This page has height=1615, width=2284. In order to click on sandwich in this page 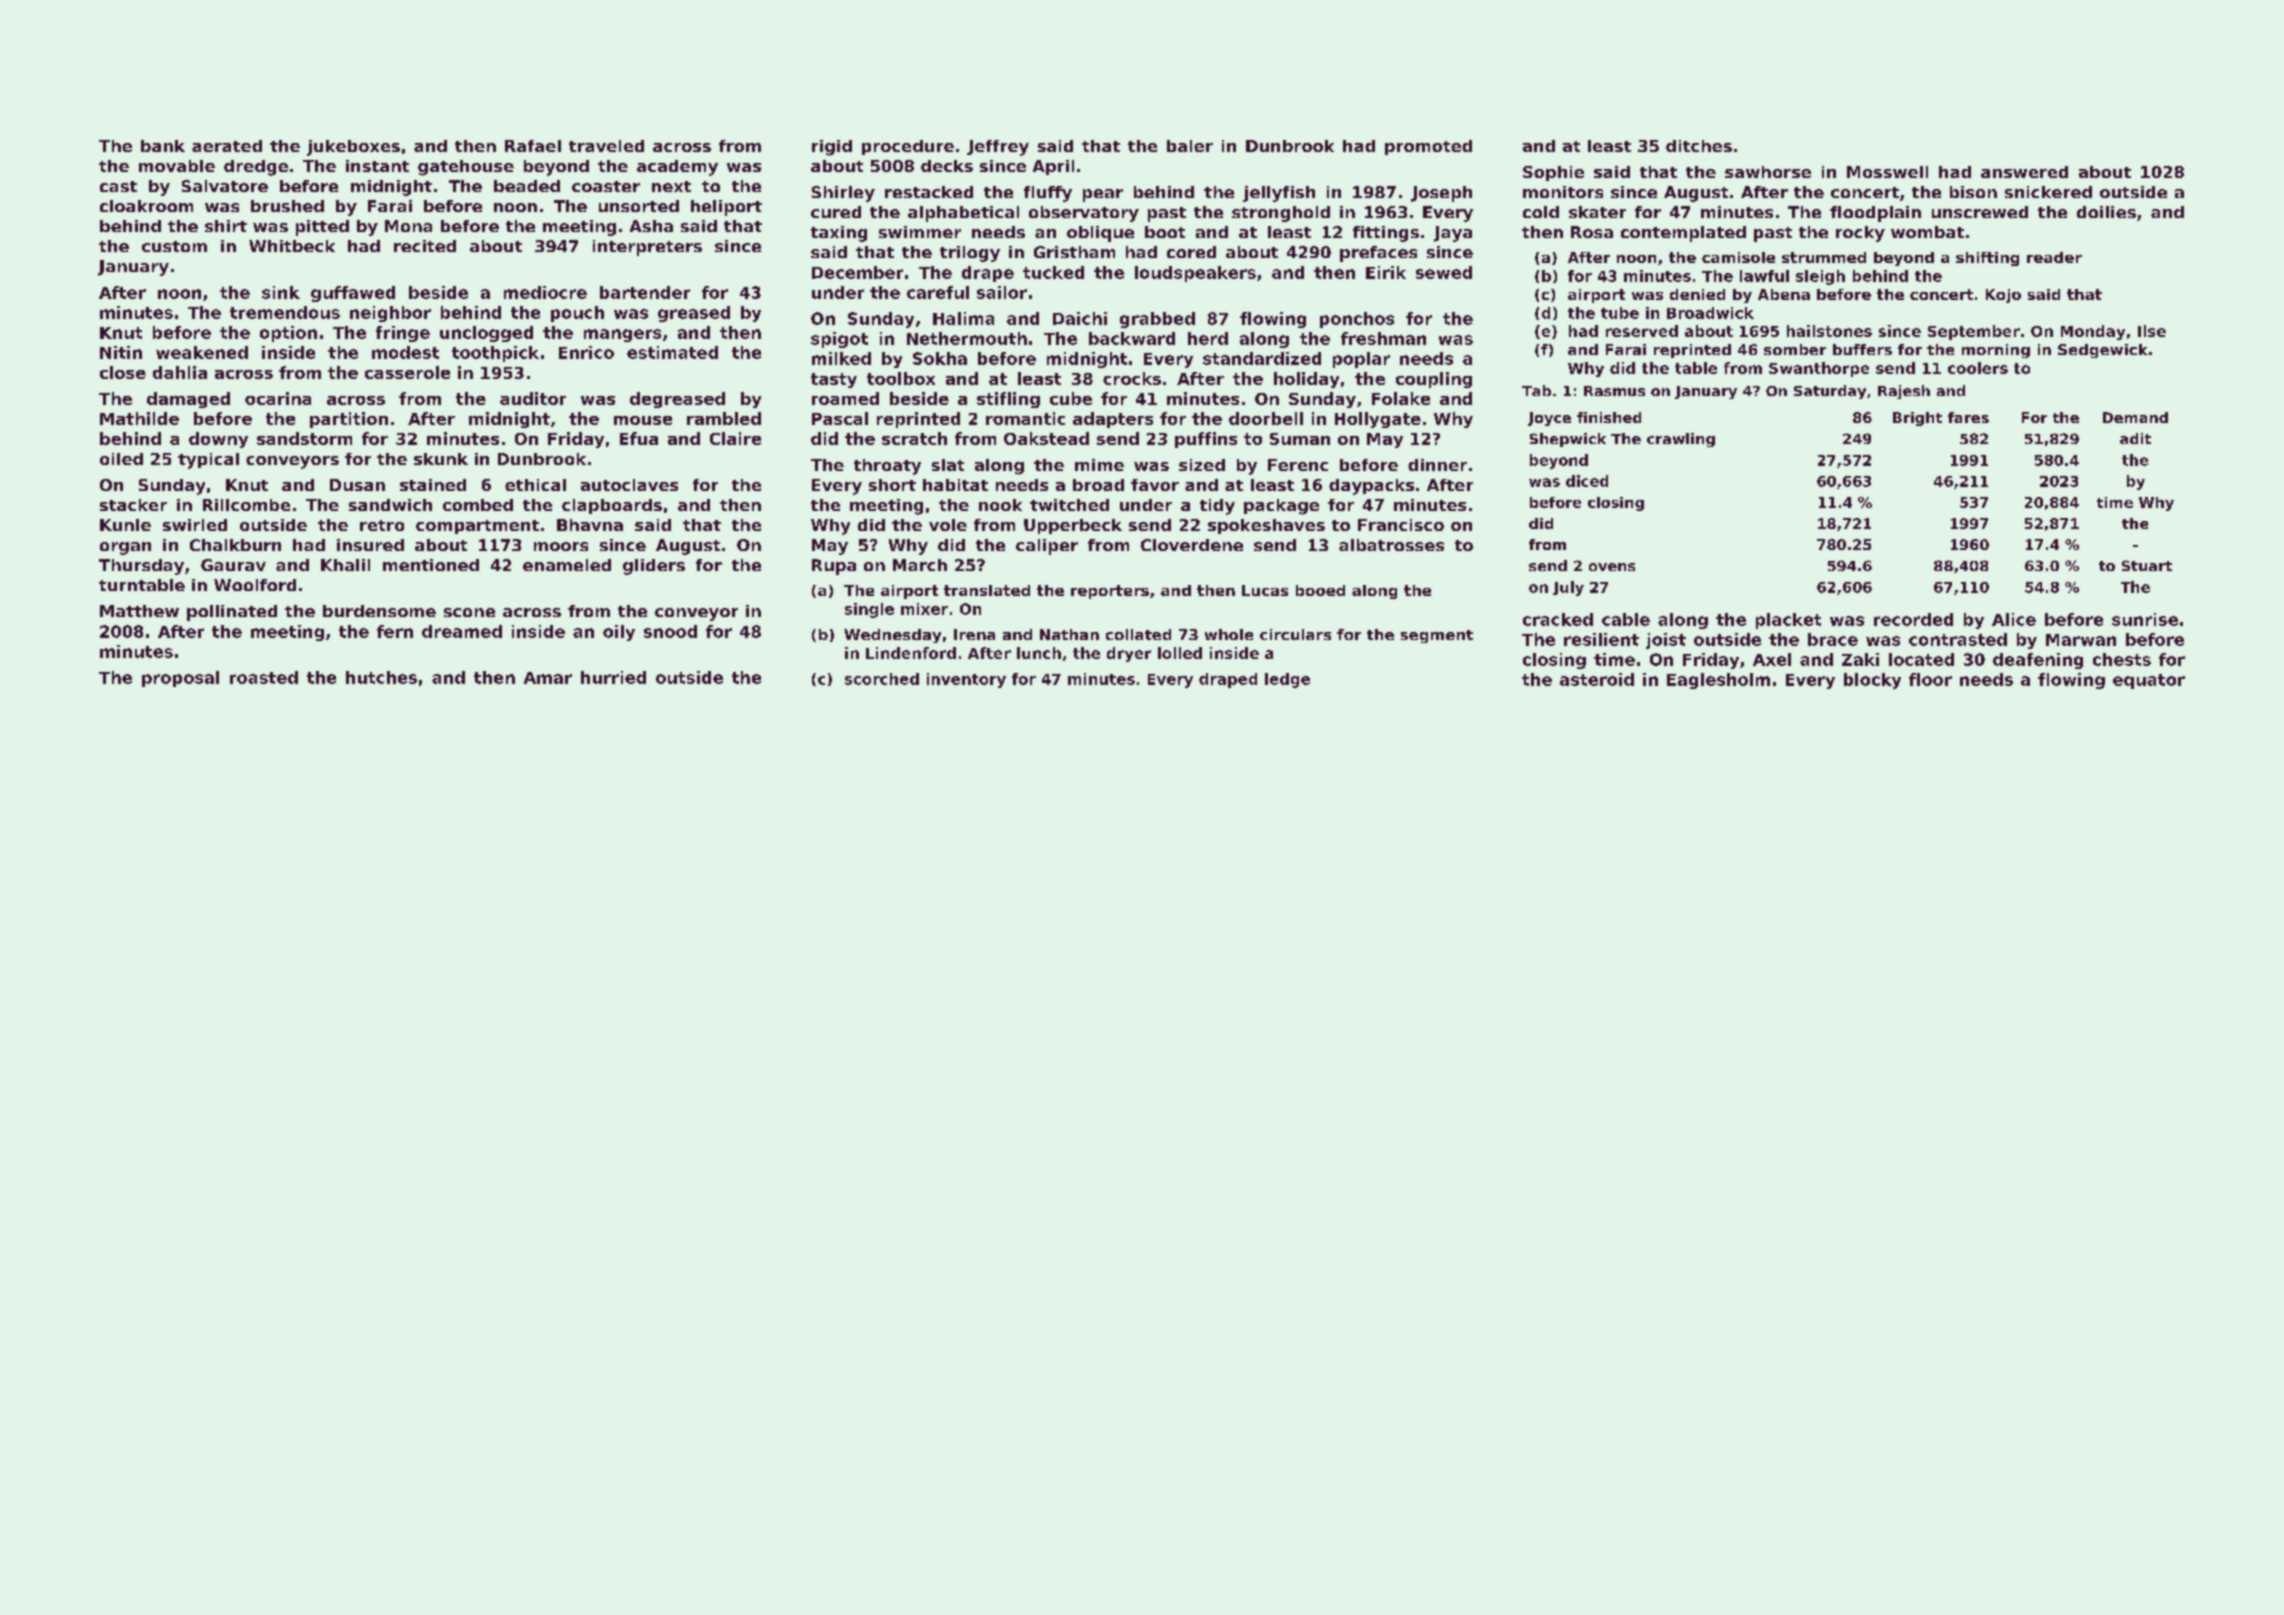, I will do `click(390, 505)`.
